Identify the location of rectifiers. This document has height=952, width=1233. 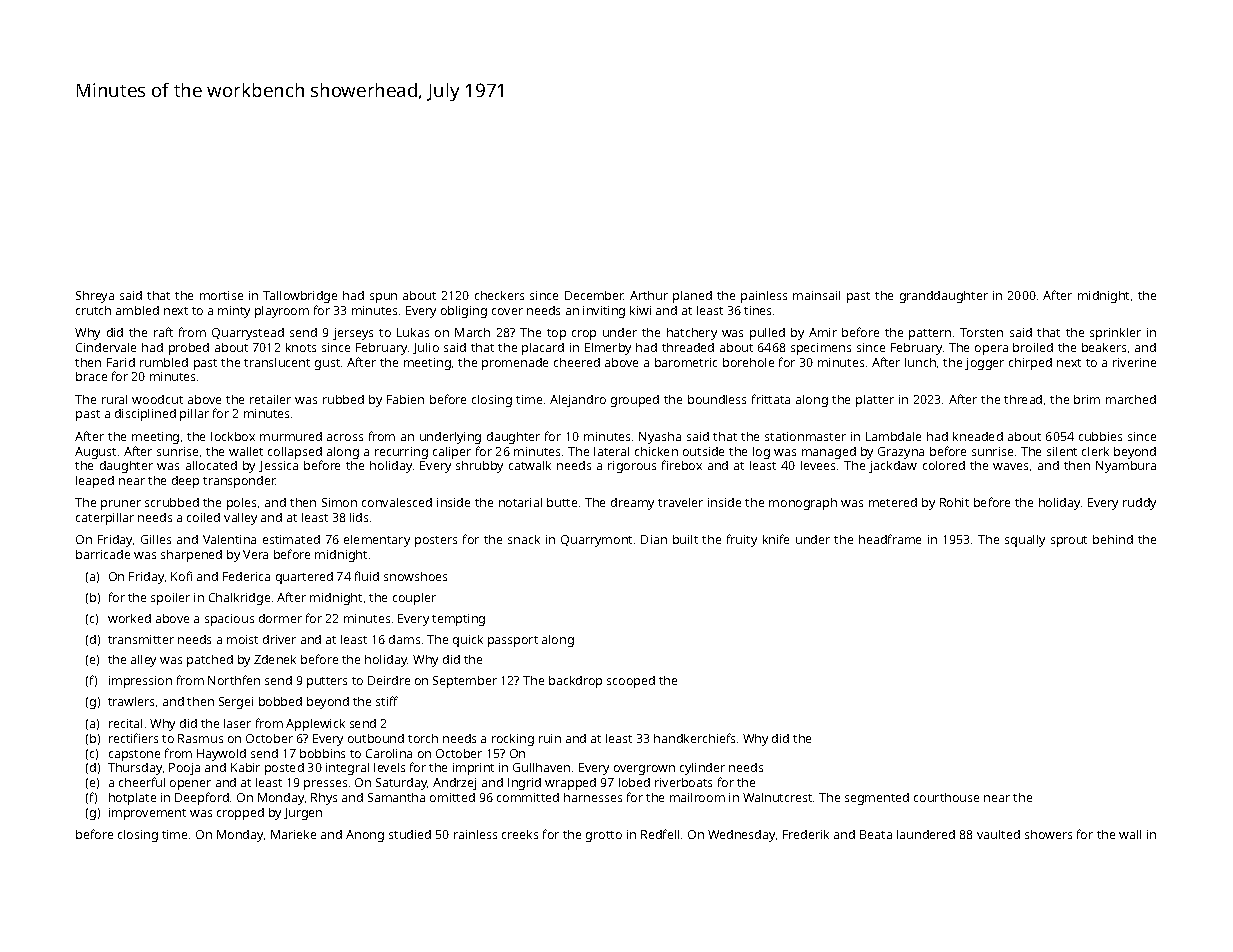
(133, 738).
